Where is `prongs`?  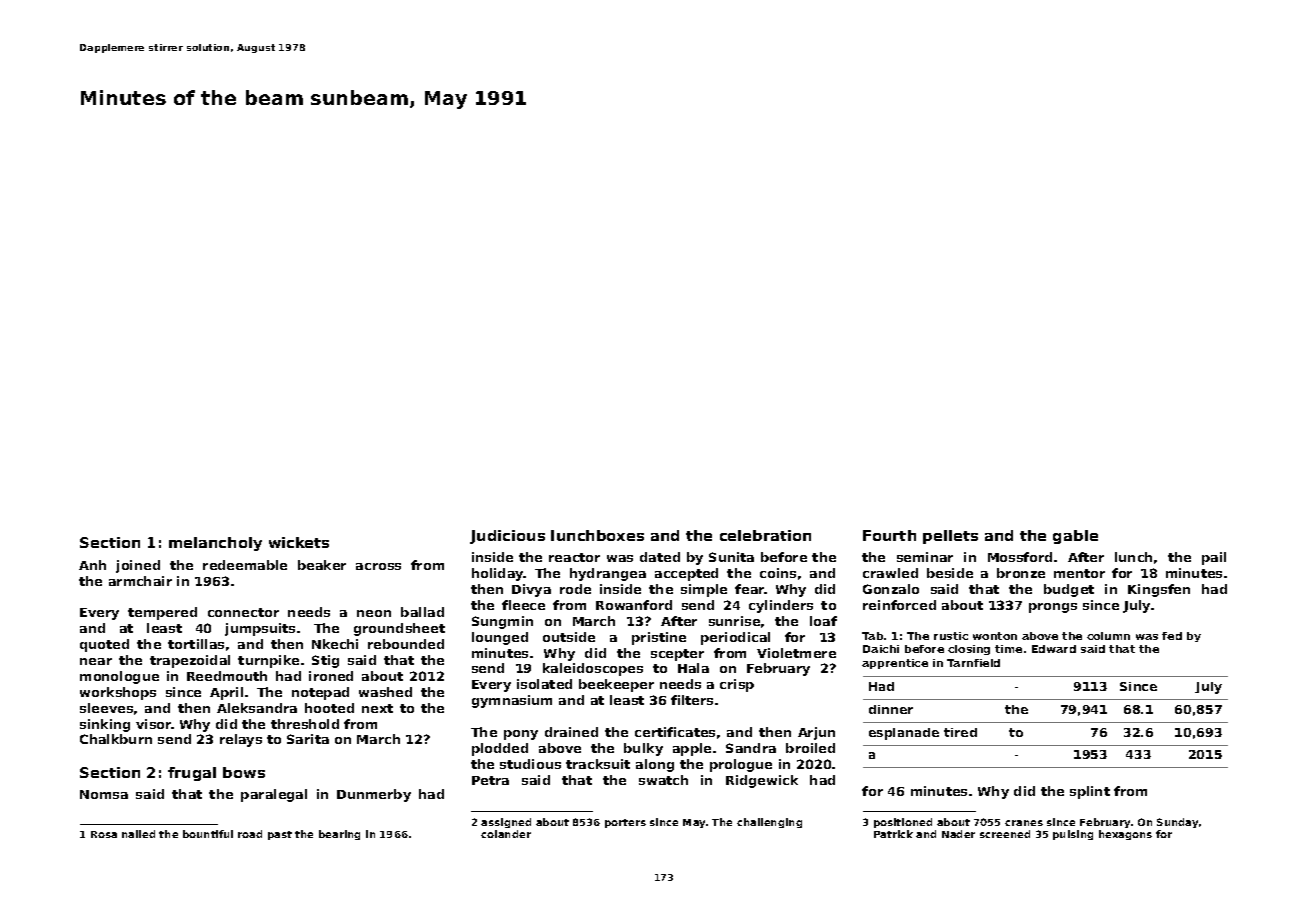 prongs is located at coordinates (1053, 608).
